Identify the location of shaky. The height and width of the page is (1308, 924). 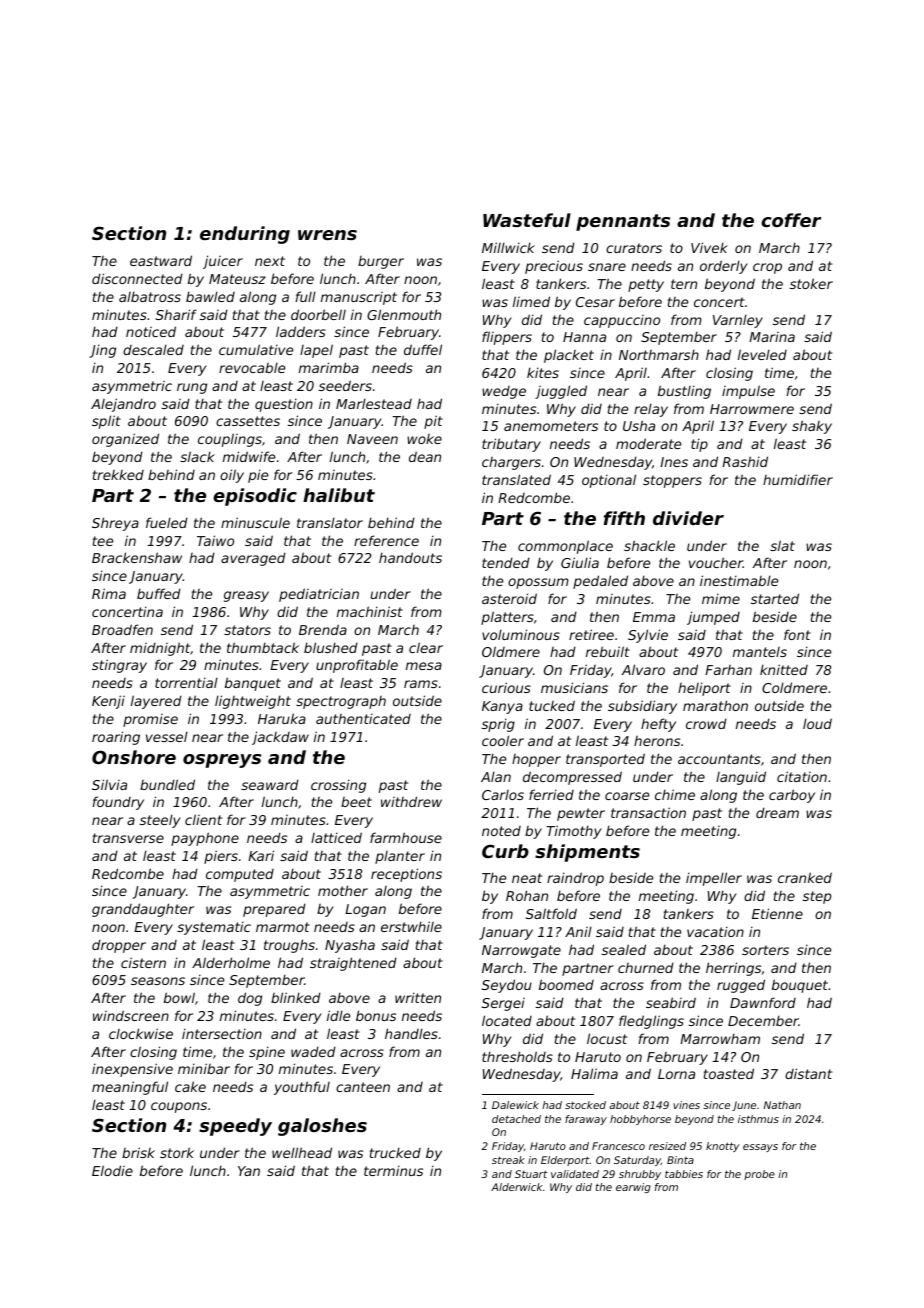
(812, 427).
